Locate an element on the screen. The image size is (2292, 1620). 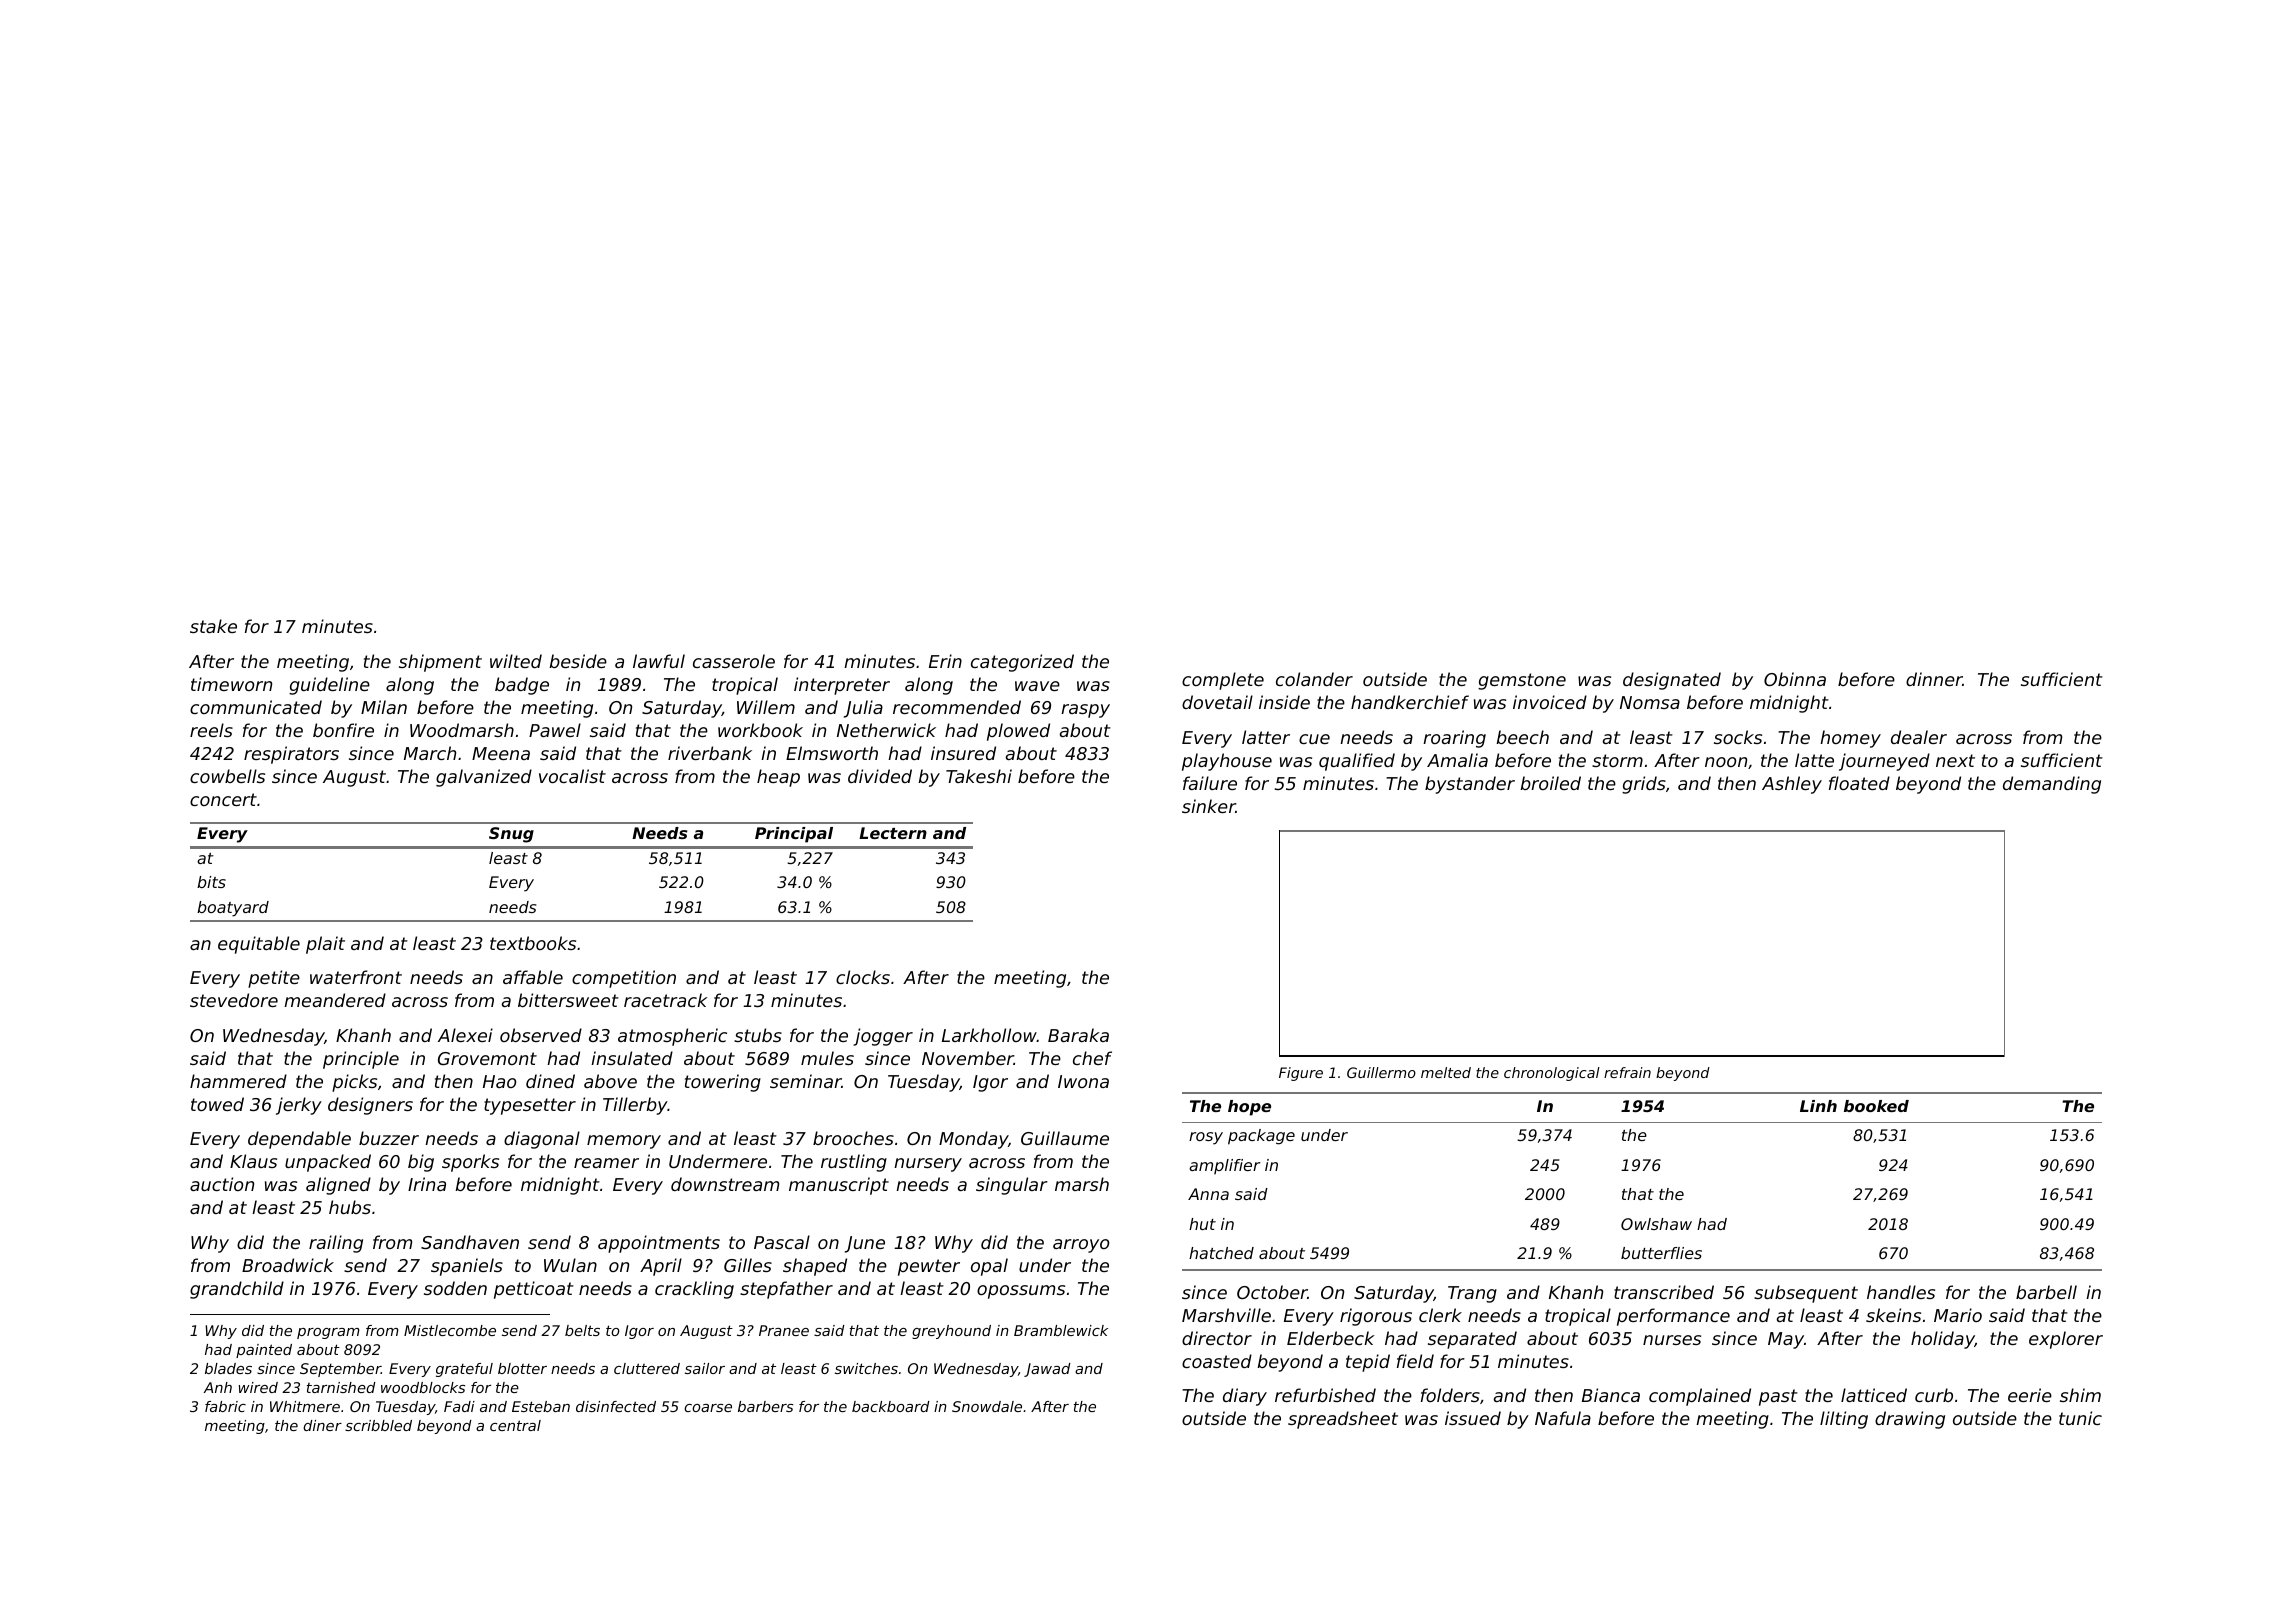
heap is located at coordinates (778, 778).
